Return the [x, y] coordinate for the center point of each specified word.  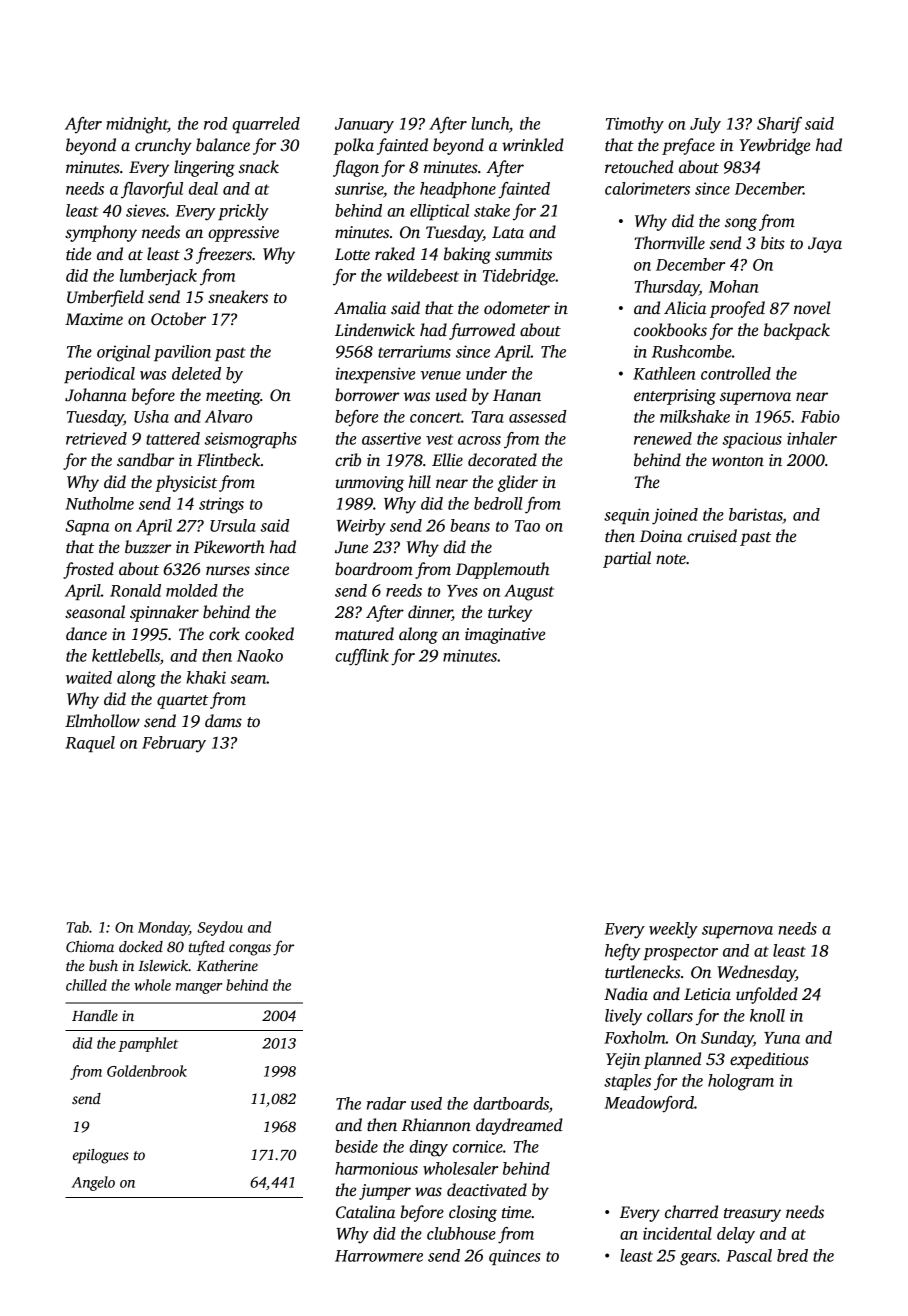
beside [356, 1146]
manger [199, 988]
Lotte [352, 254]
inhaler [812, 438]
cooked [269, 634]
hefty [622, 952]
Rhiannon [436, 1125]
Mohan [733, 286]
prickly [243, 212]
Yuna [782, 1038]
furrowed [482, 331]
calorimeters [647, 188]
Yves [462, 591]
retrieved [96, 438]
